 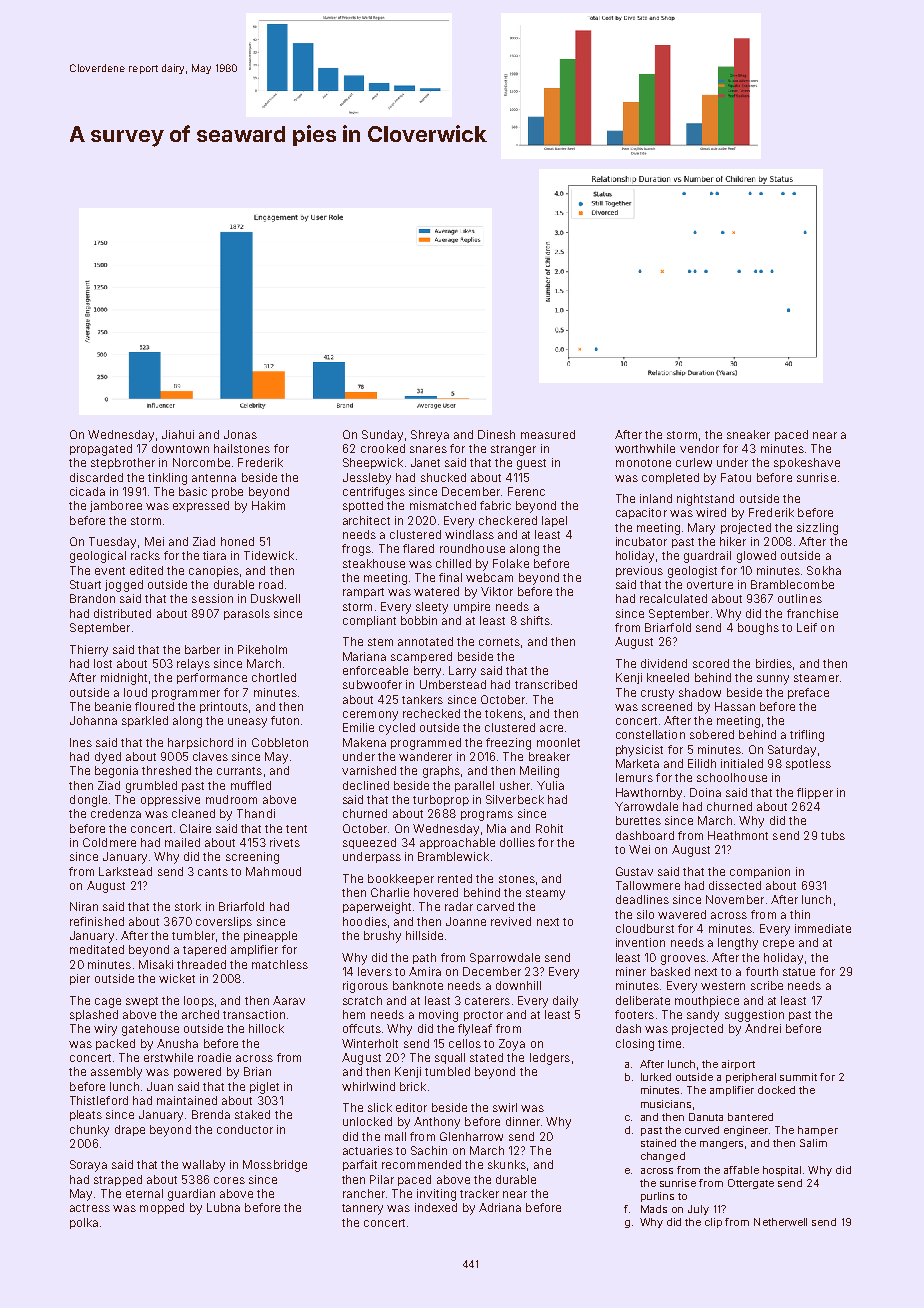 What do you see at coordinates (90, 1208) in the image?
I see `actress` at bounding box center [90, 1208].
